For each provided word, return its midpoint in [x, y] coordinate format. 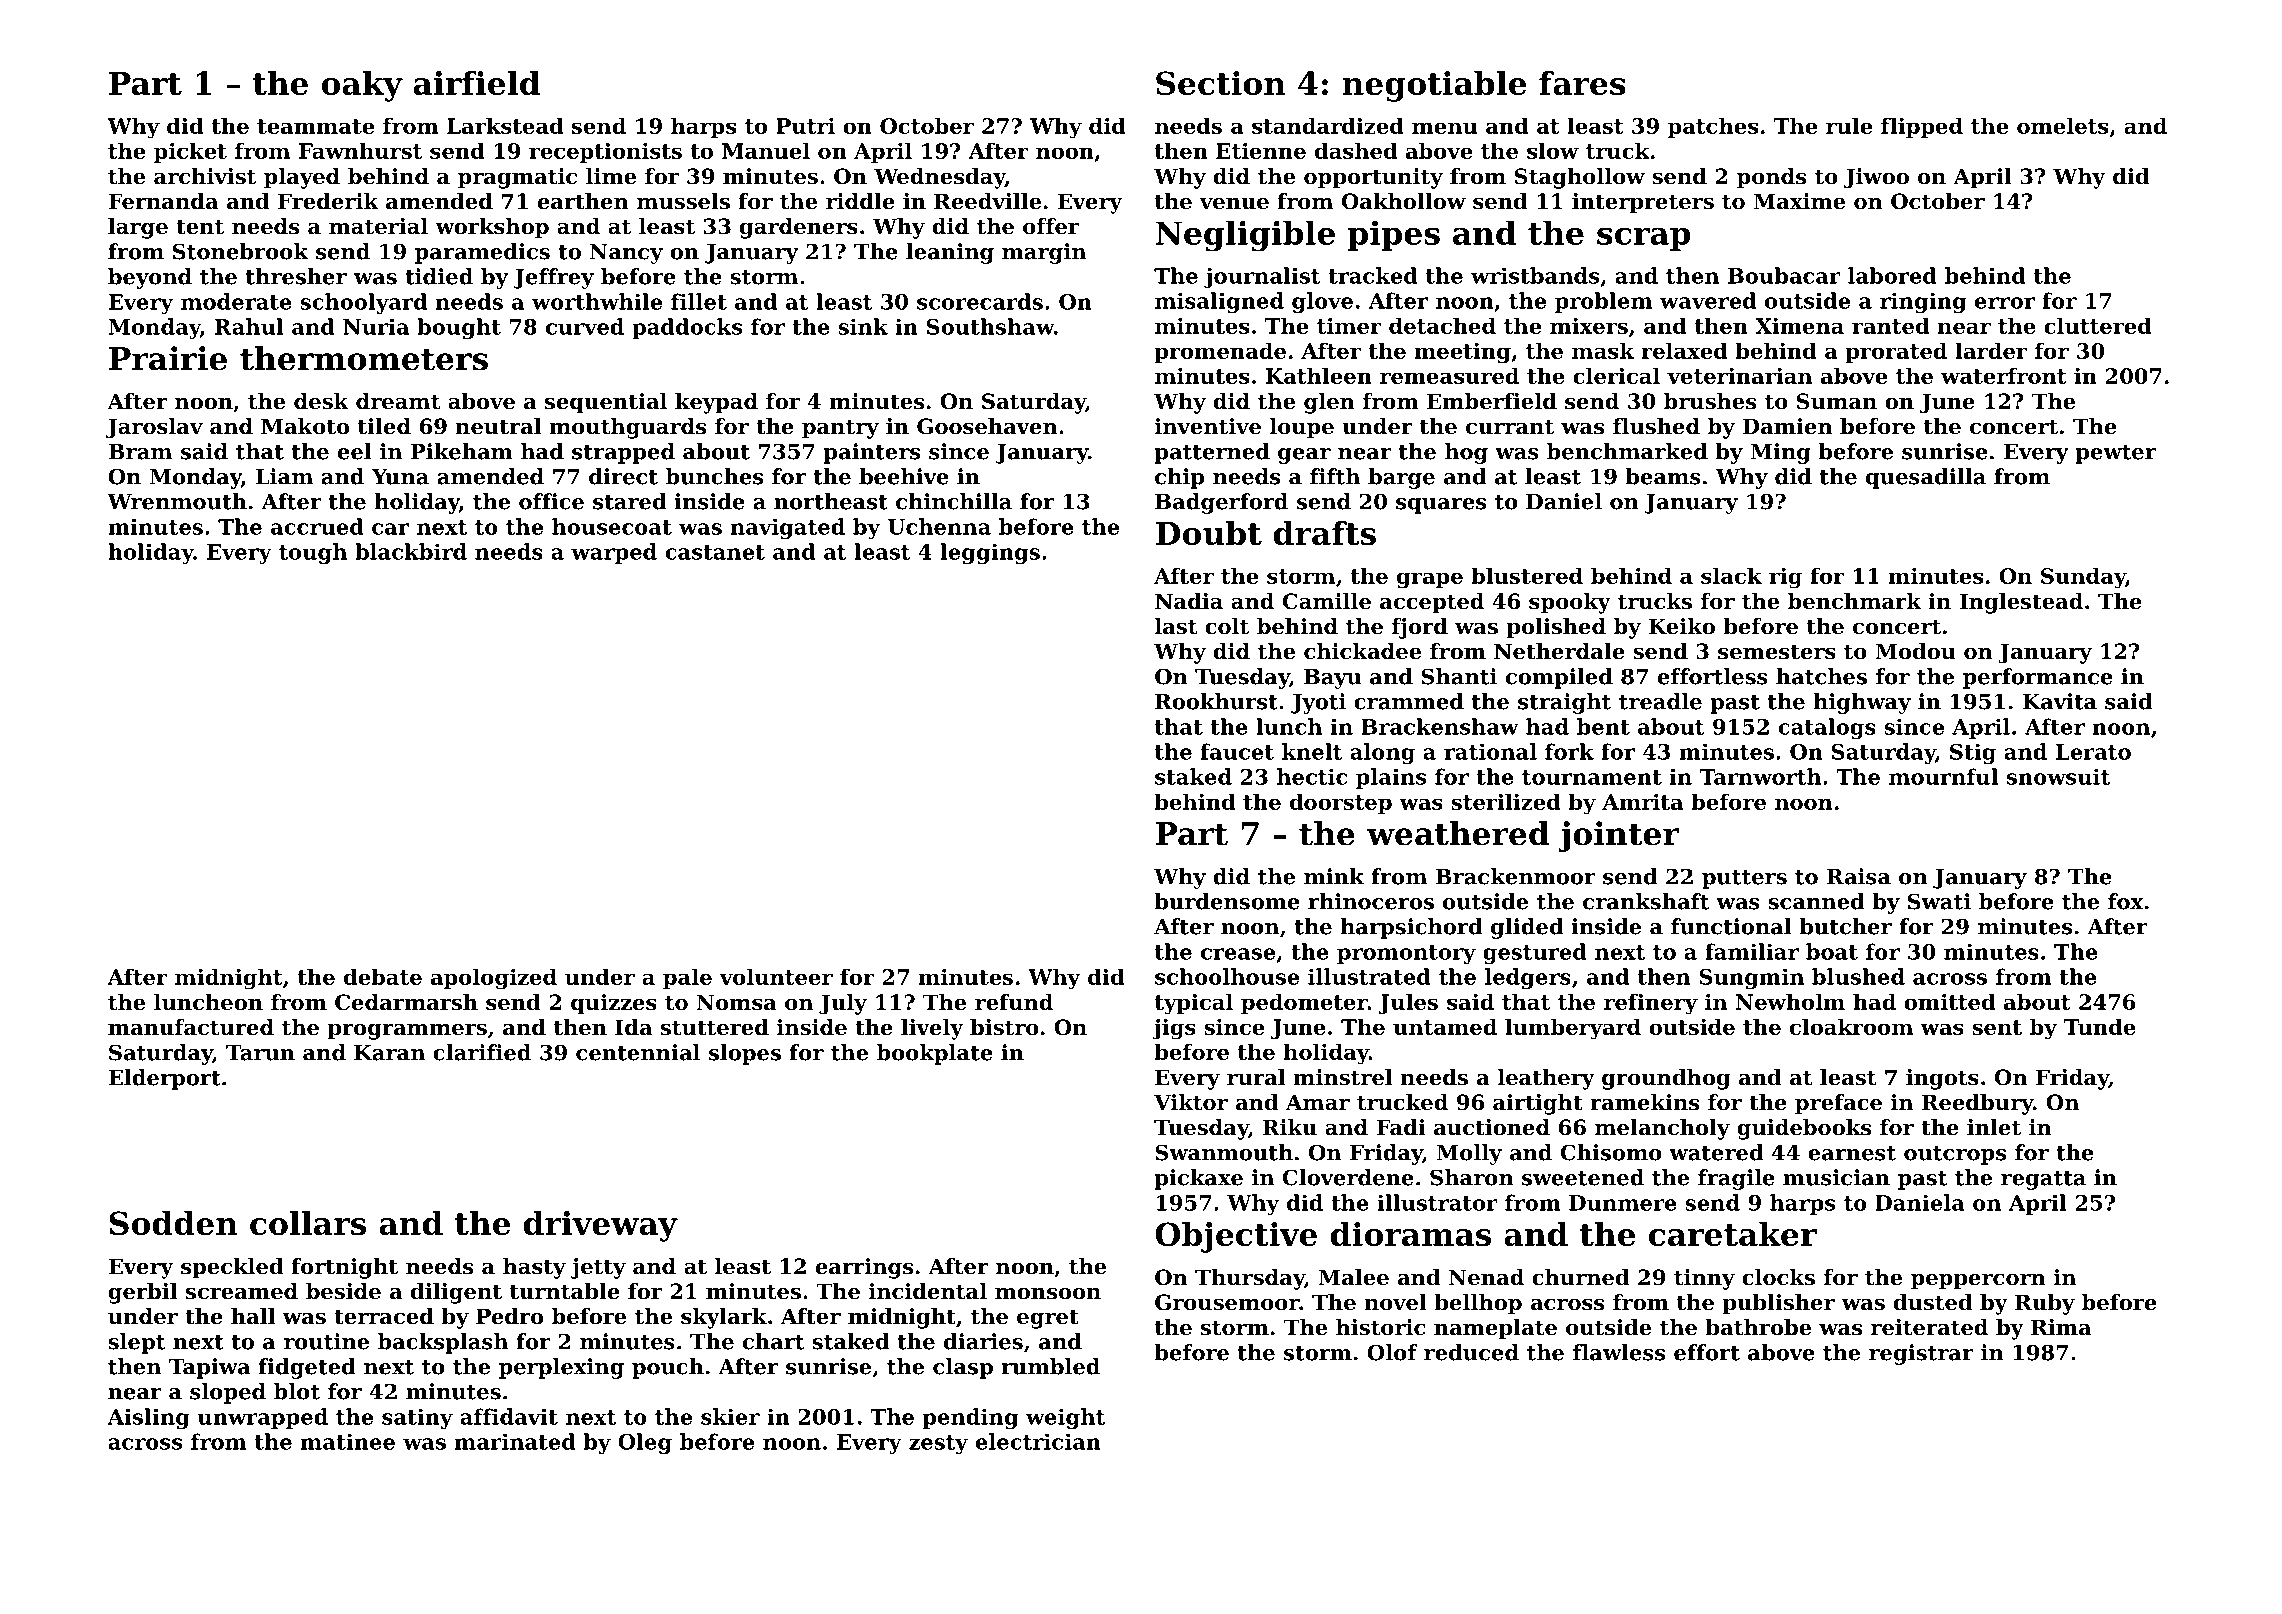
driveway [601, 1226]
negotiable [1434, 86]
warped [614, 553]
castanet [715, 552]
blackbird [411, 551]
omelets [2062, 125]
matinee [348, 1441]
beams [1663, 476]
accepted [1432, 603]
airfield [477, 83]
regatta [2043, 1180]
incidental [928, 1291]
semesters [1777, 652]
